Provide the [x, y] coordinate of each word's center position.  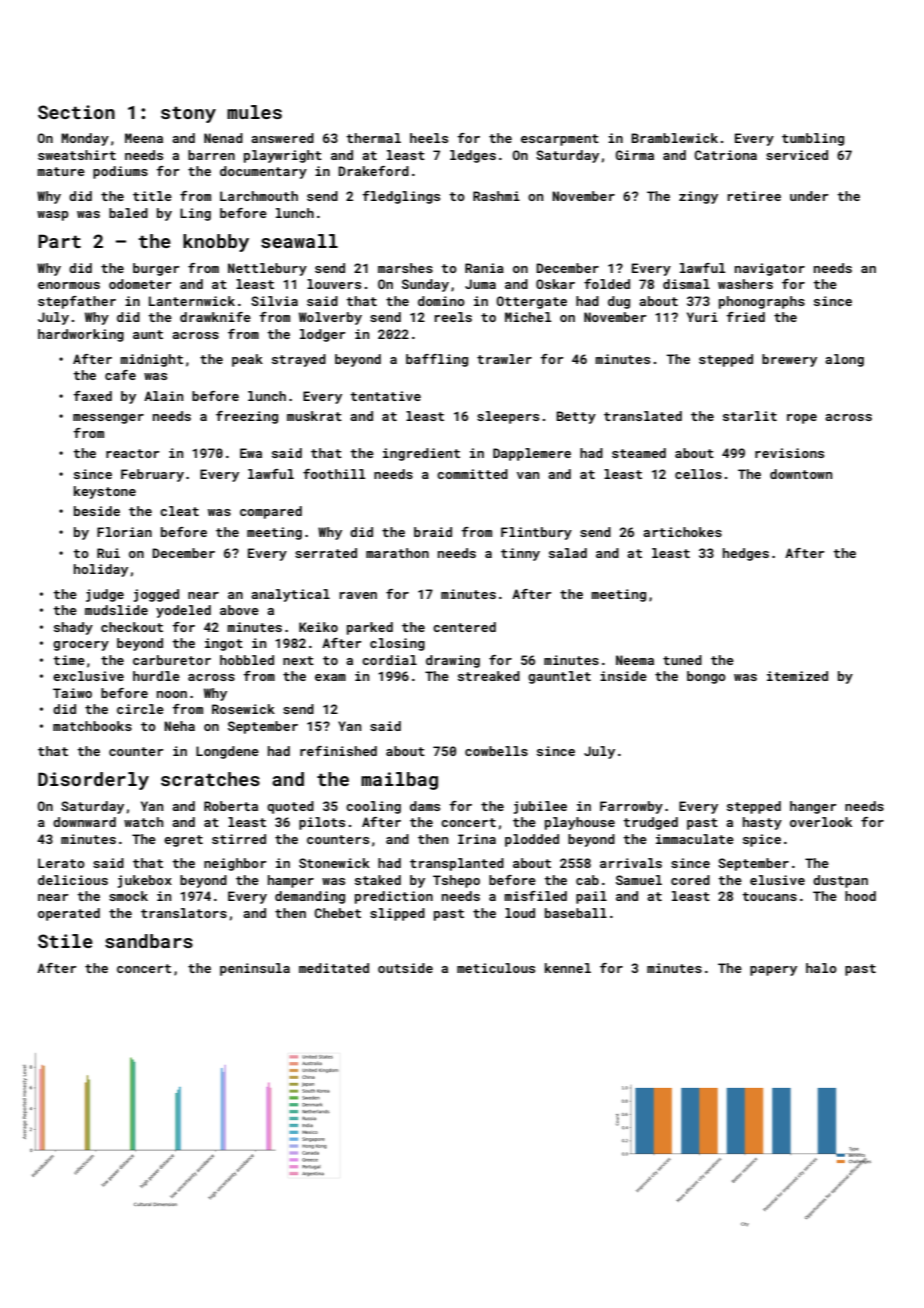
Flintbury [536, 533]
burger [156, 269]
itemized [797, 676]
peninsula [255, 969]
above [239, 610]
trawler [504, 359]
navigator [770, 269]
